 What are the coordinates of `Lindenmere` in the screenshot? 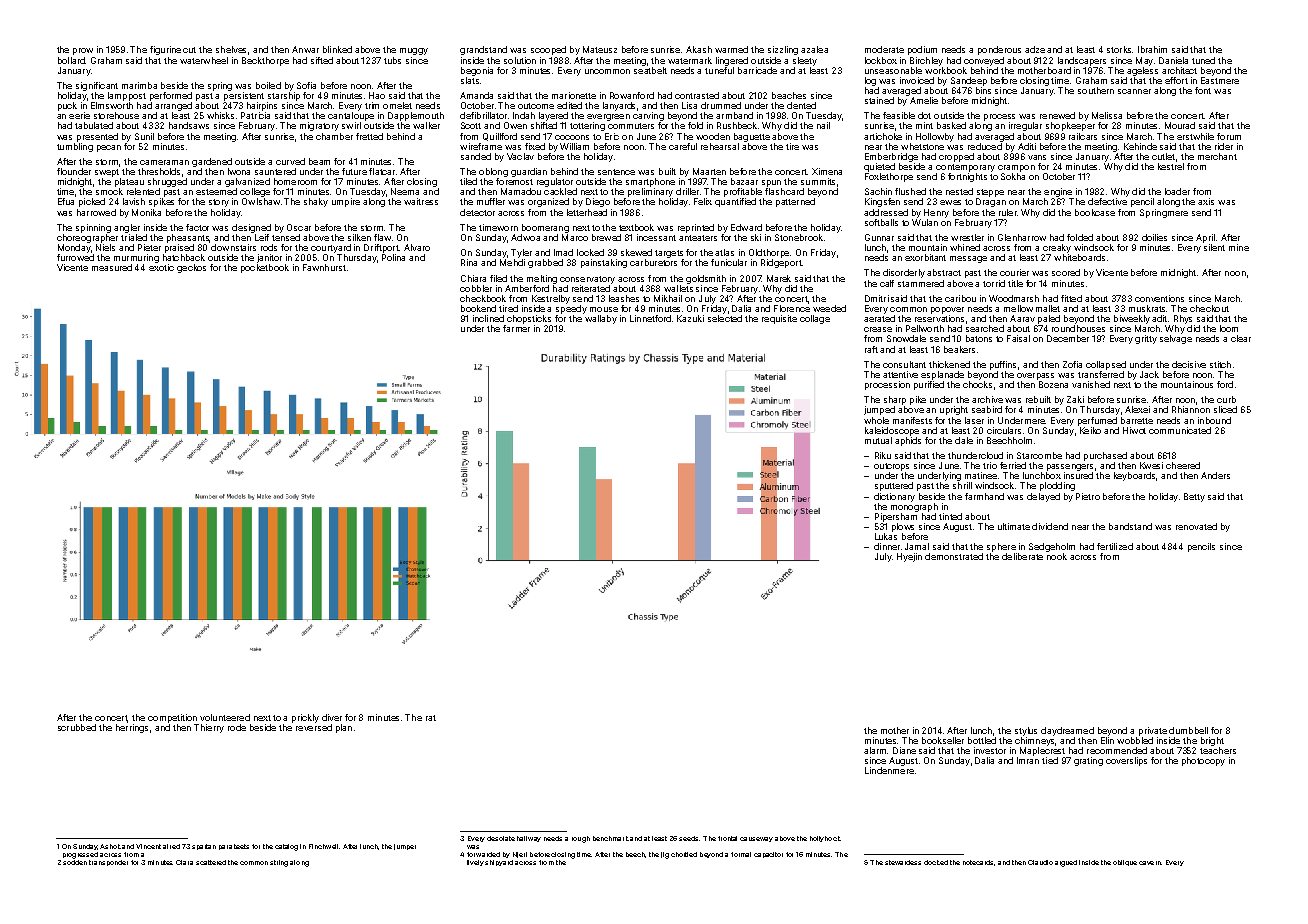 It's located at (889, 770).
